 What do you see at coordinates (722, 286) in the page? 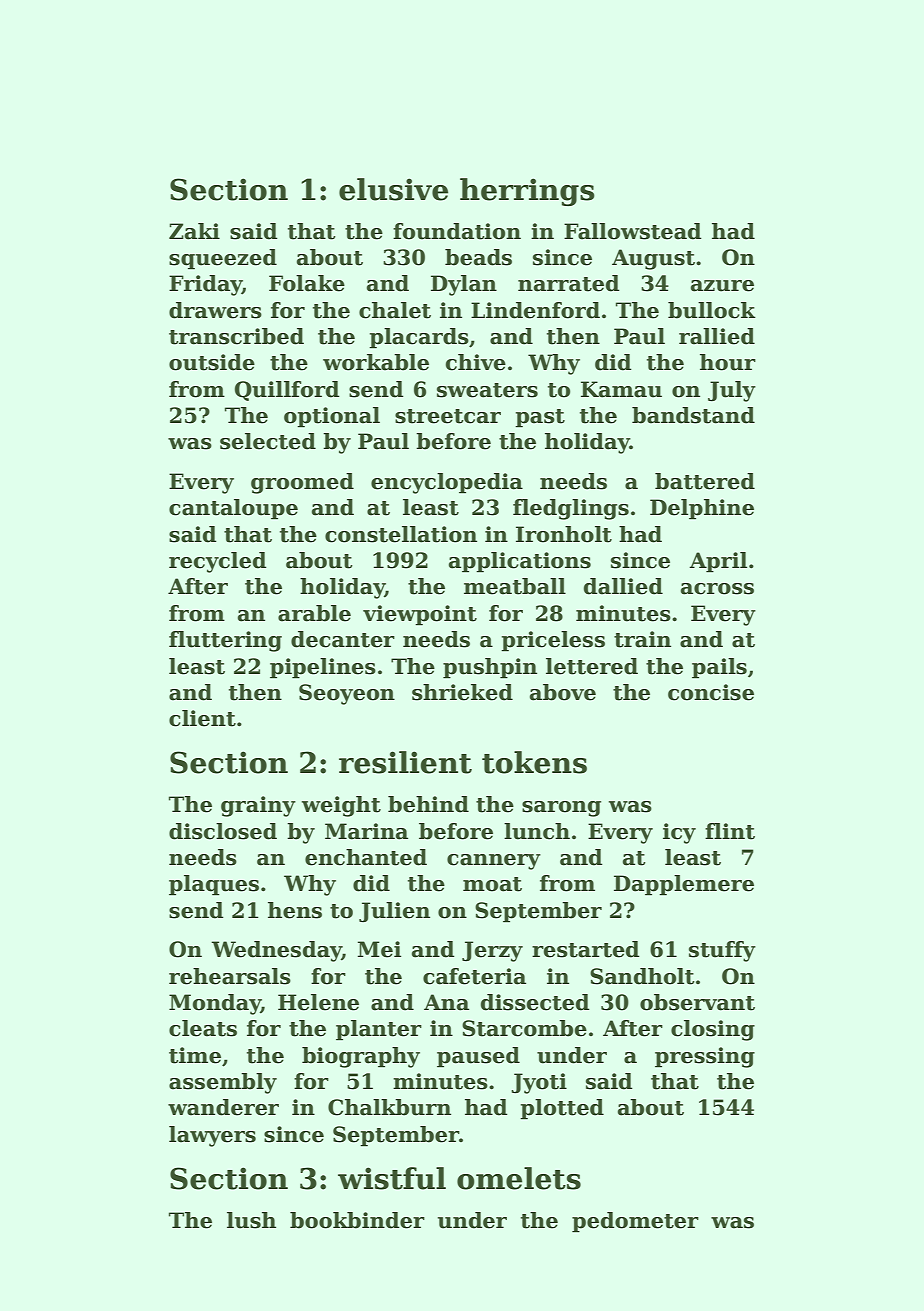
I see `azure` at bounding box center [722, 286].
